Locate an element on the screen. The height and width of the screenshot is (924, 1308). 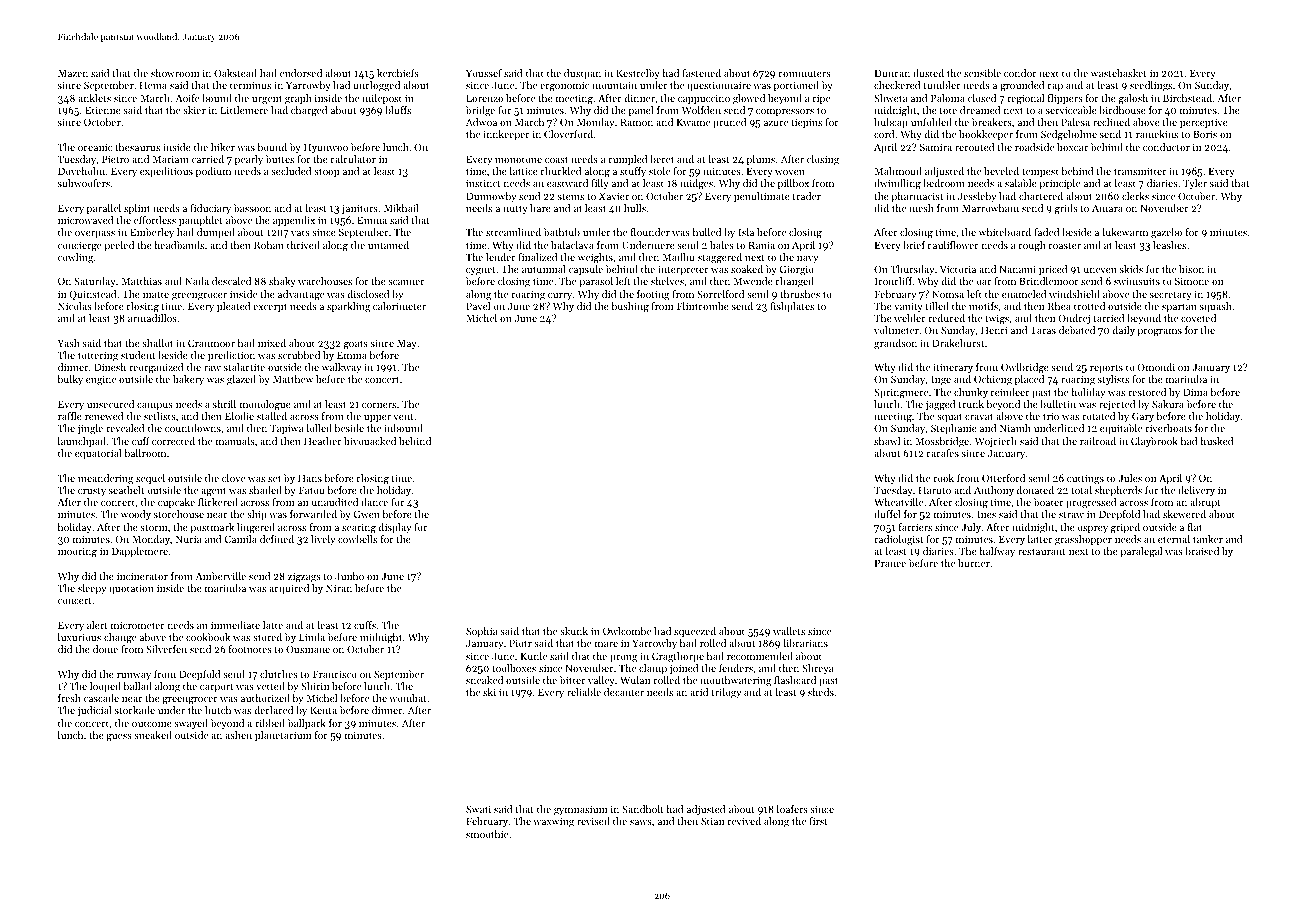
duffel is located at coordinates (887, 514).
